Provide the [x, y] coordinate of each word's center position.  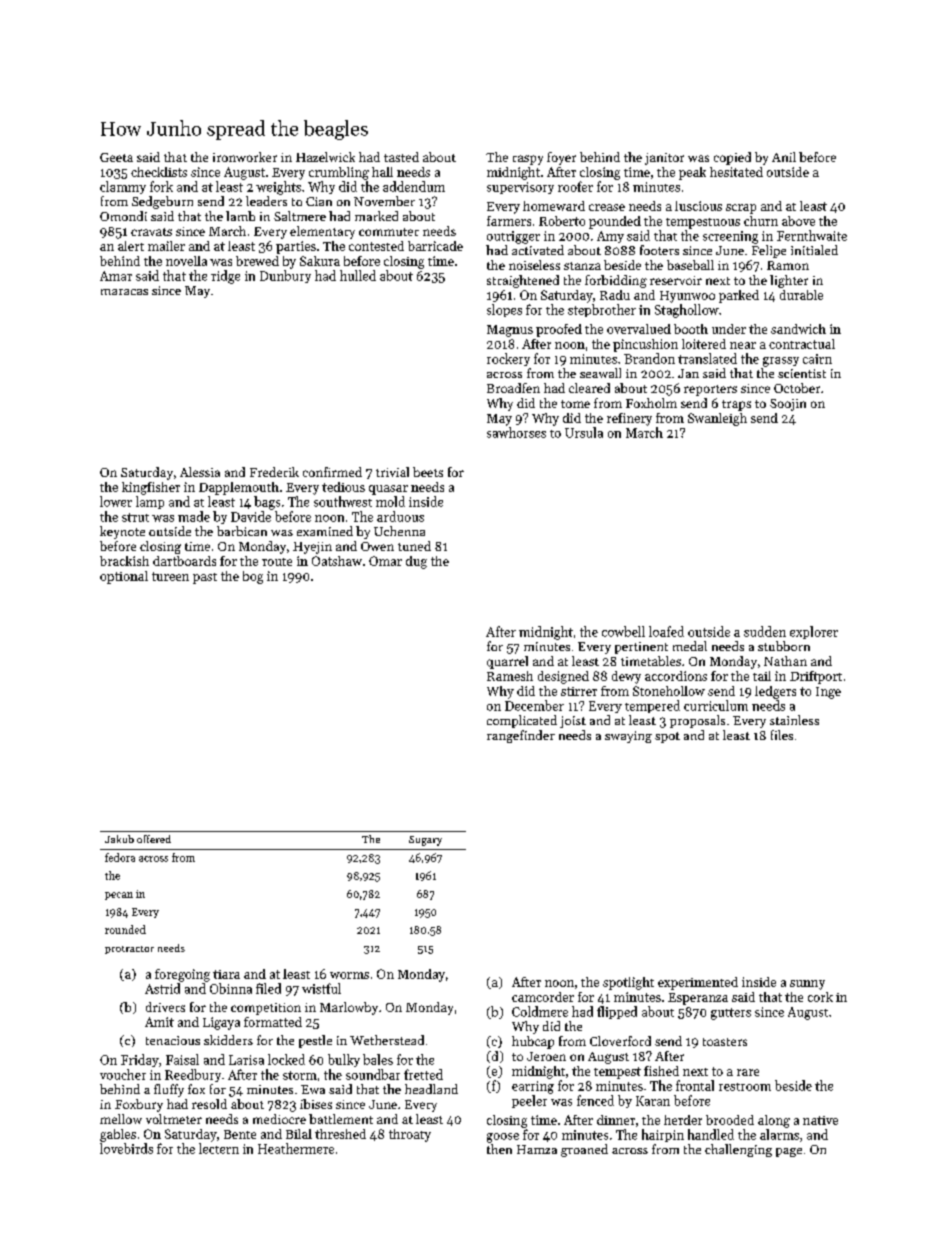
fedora [120, 857]
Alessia [200, 472]
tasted [401, 157]
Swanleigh [717, 419]
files [782, 735]
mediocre [279, 1119]
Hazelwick [325, 157]
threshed [340, 1134]
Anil [784, 157]
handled [711, 1134]
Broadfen [513, 388]
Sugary [425, 841]
